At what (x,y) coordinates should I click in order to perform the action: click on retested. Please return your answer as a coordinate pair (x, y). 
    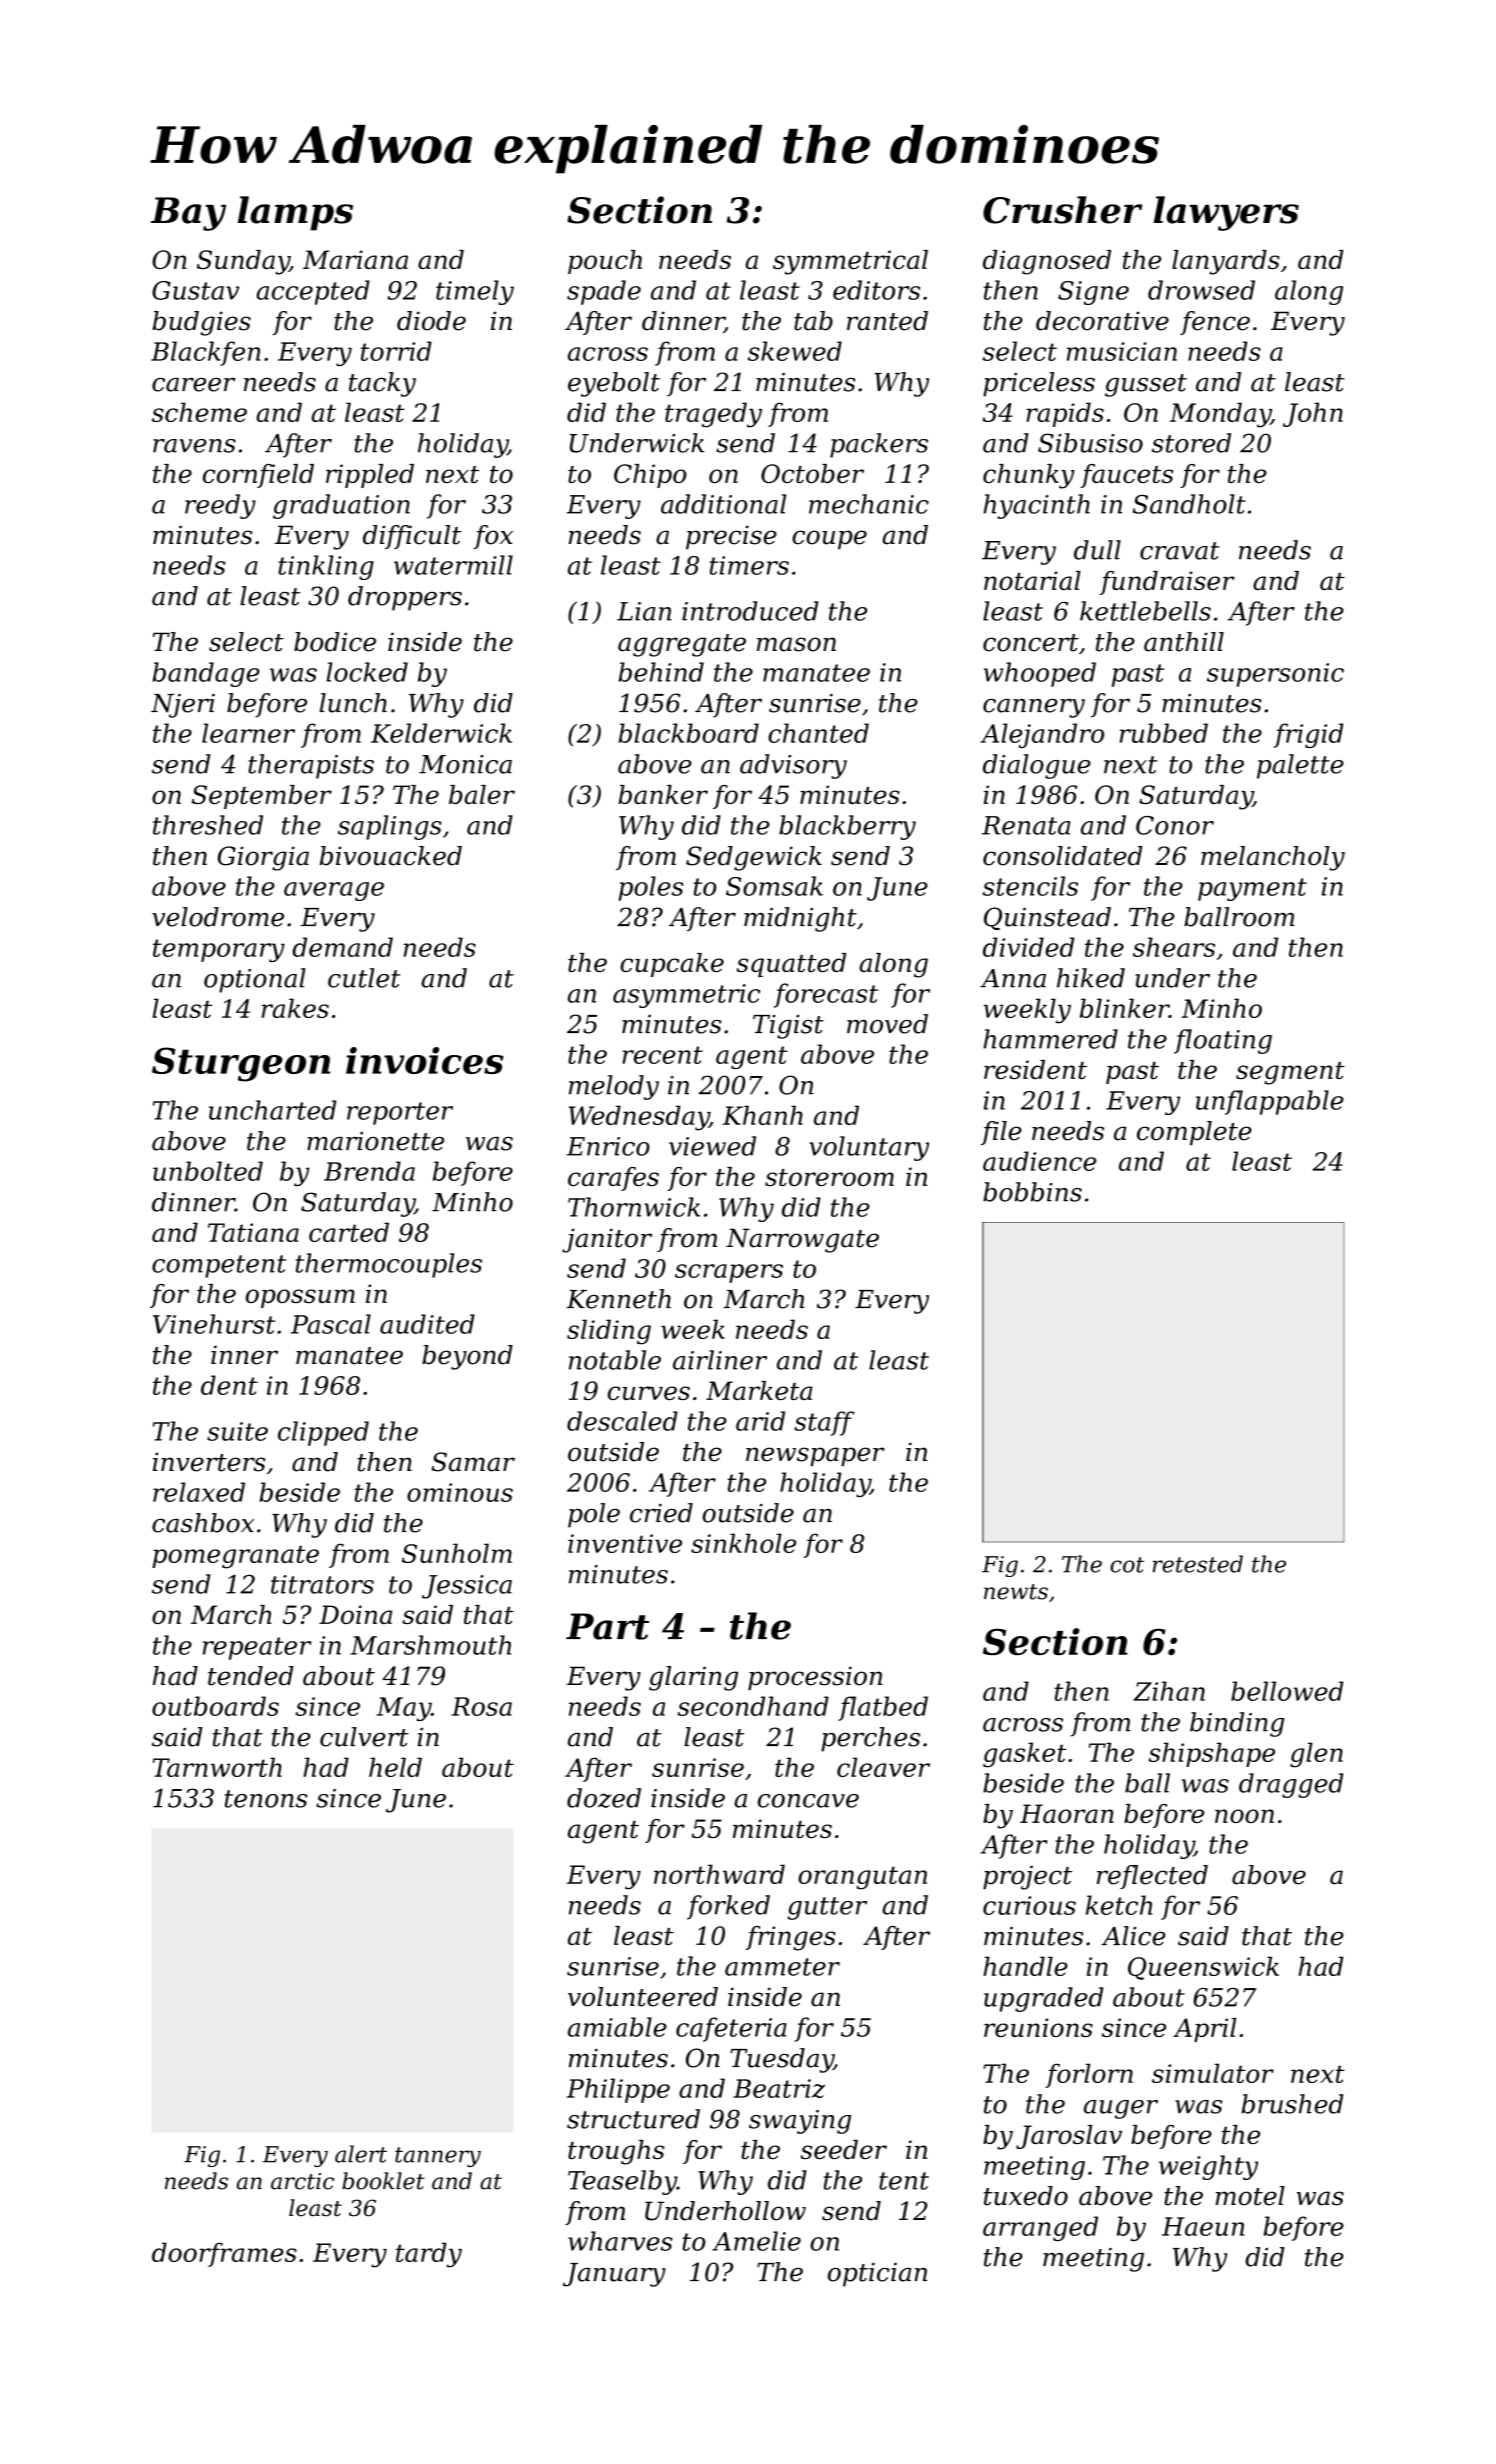
    Looking at the image, I should click on (1198, 1564).
